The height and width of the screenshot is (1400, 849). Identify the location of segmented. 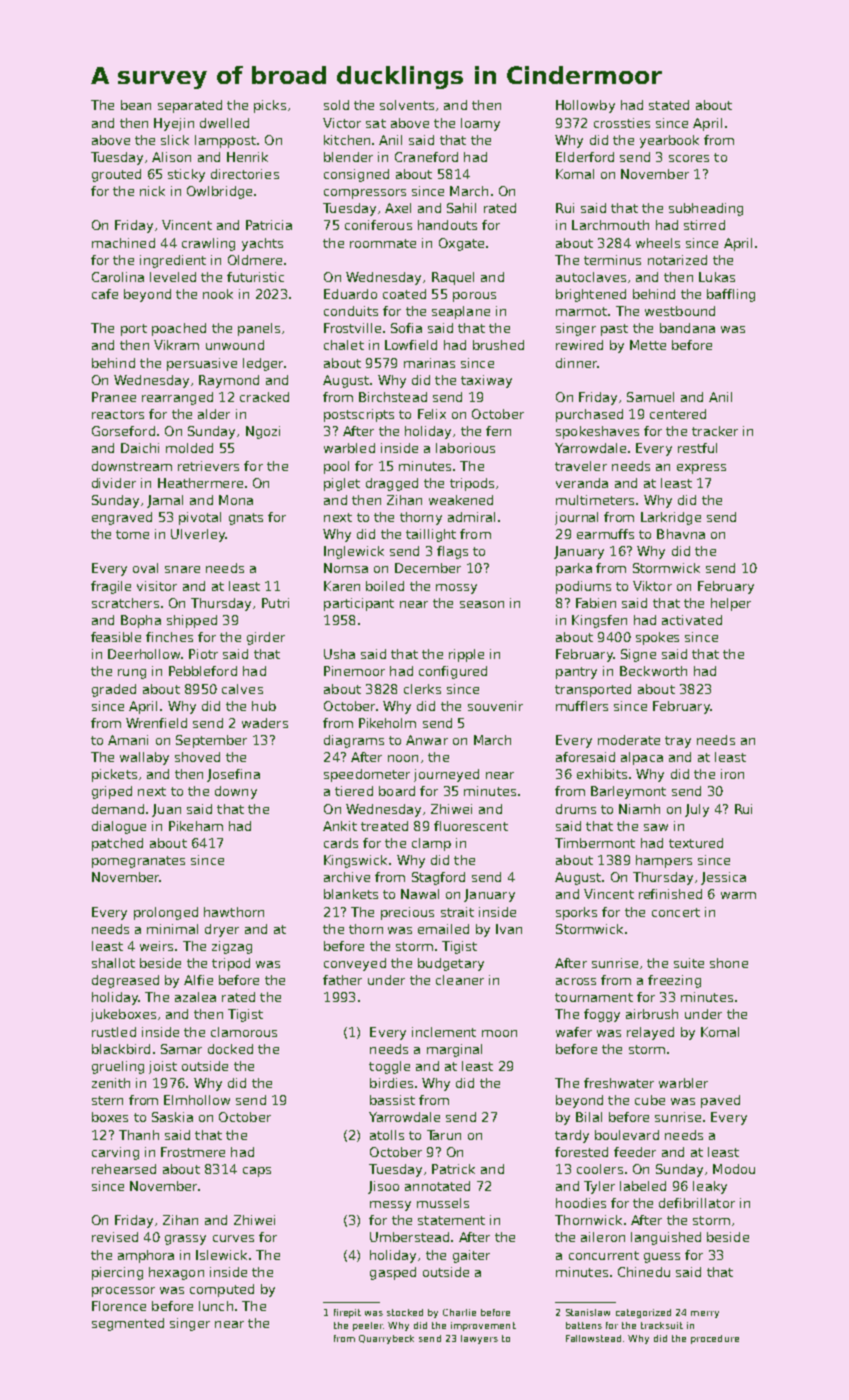
(128, 1324).
